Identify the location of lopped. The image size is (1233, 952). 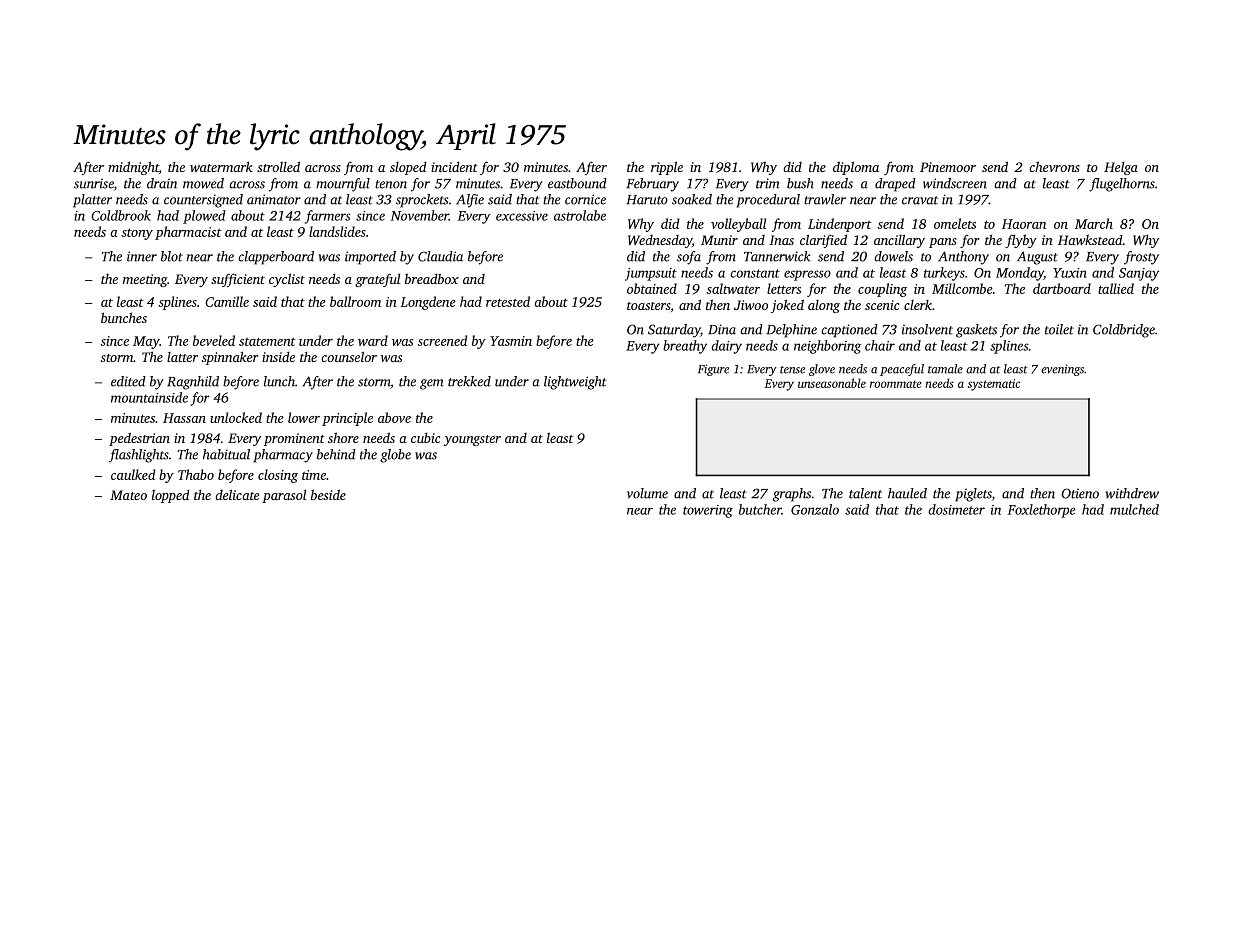
(171, 496).
